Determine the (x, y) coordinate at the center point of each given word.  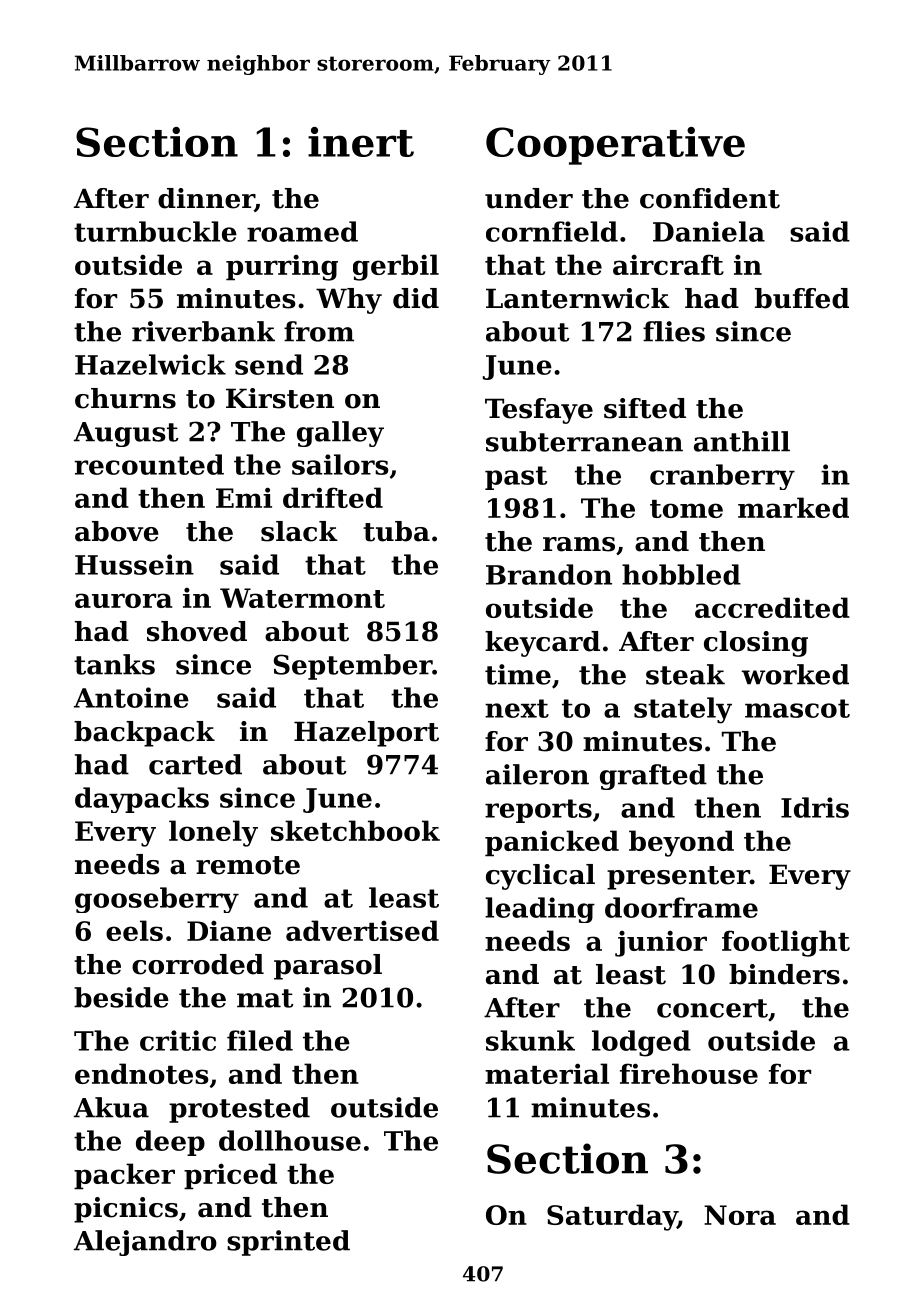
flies (674, 331)
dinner (206, 199)
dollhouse (290, 1140)
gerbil (396, 267)
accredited (772, 607)
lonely (213, 833)
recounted (149, 464)
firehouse (689, 1073)
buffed (802, 298)
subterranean (584, 441)
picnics (126, 1210)
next (517, 708)
